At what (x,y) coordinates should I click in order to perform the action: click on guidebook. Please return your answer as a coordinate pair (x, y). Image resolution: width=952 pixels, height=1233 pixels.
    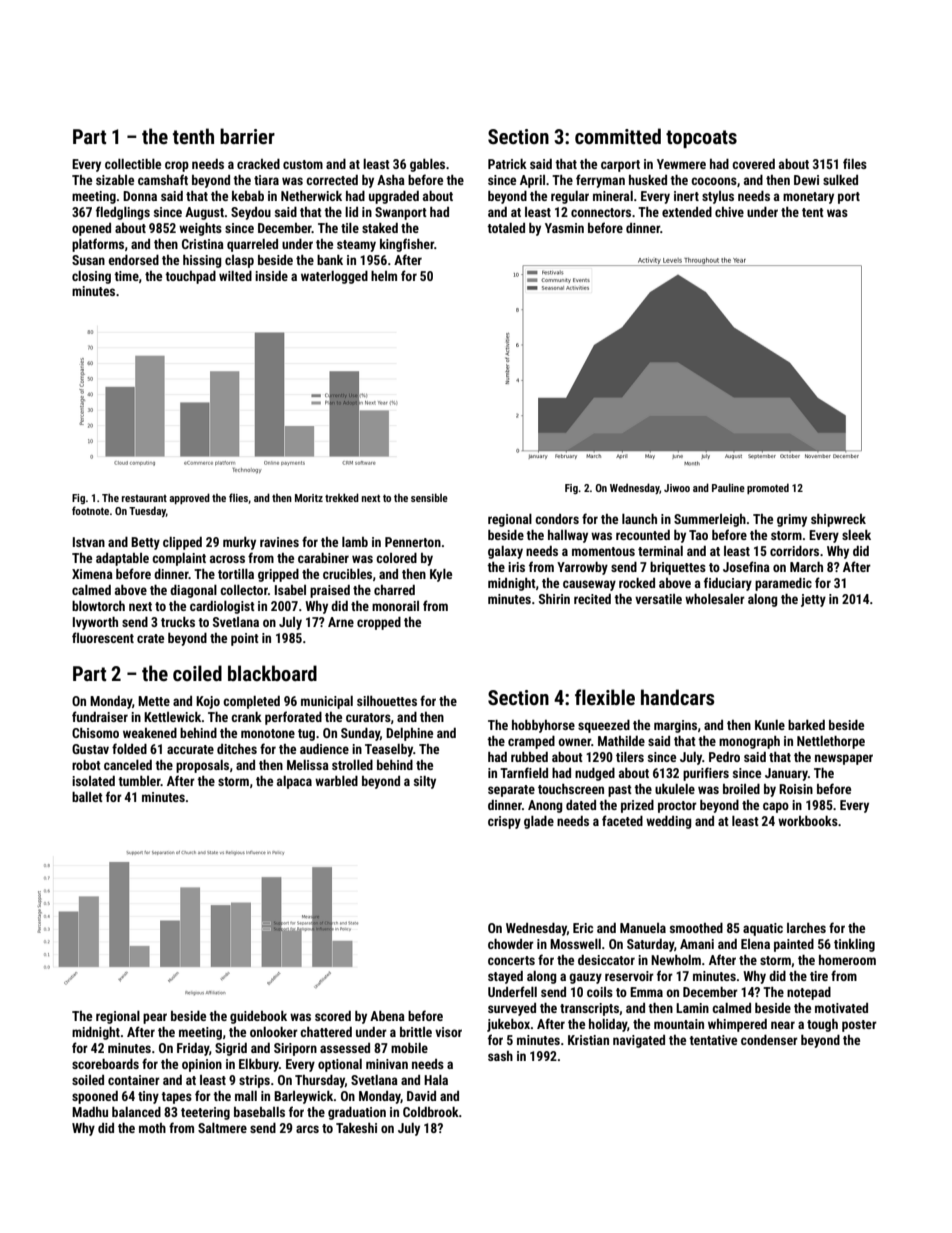
    Looking at the image, I should click on (258, 1017).
